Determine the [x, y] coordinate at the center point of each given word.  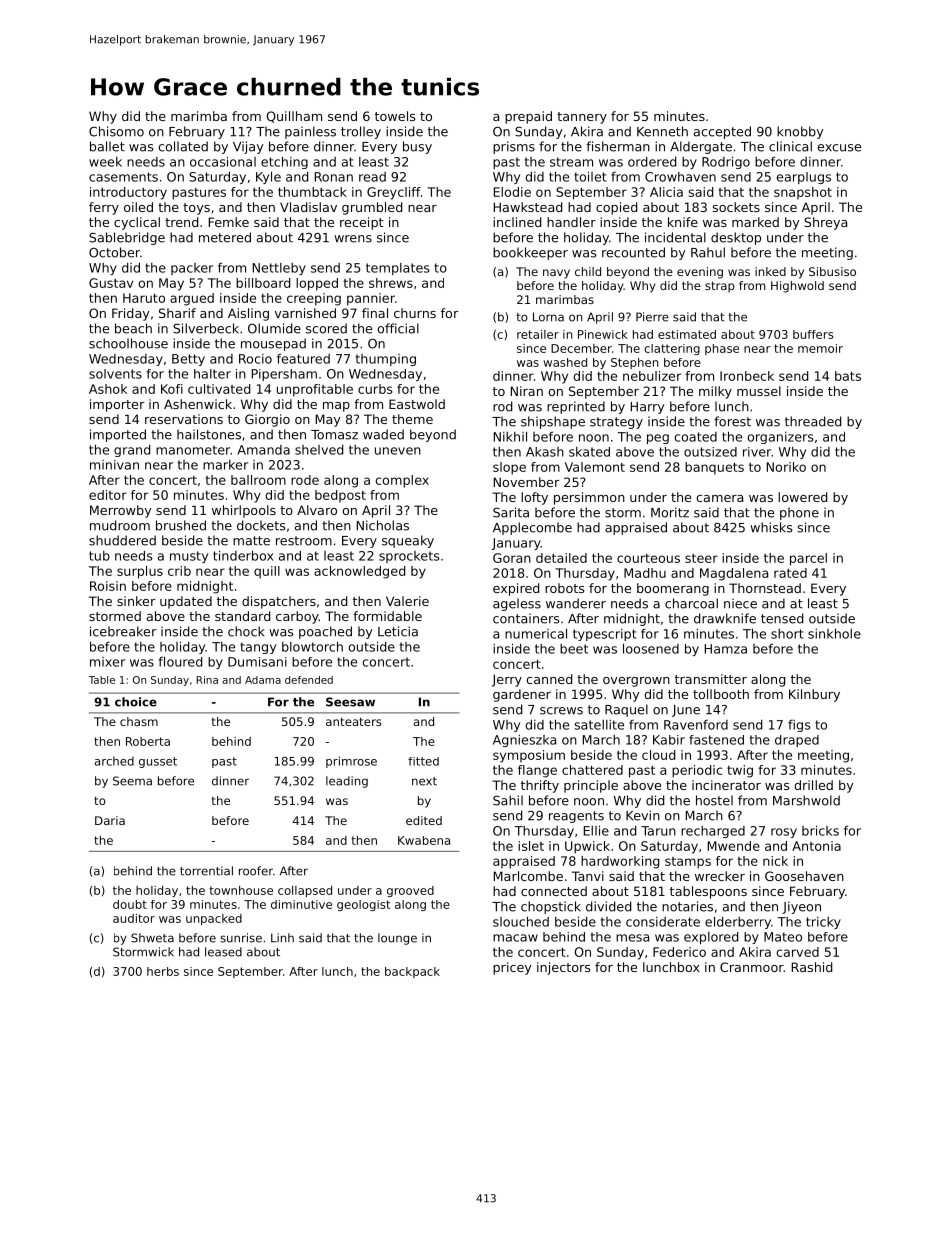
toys [196, 209]
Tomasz [334, 435]
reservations [184, 419]
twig [740, 771]
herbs [163, 971]
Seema [132, 781]
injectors [563, 968]
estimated [687, 334]
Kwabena [424, 840]
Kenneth [662, 131]
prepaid [528, 117]
